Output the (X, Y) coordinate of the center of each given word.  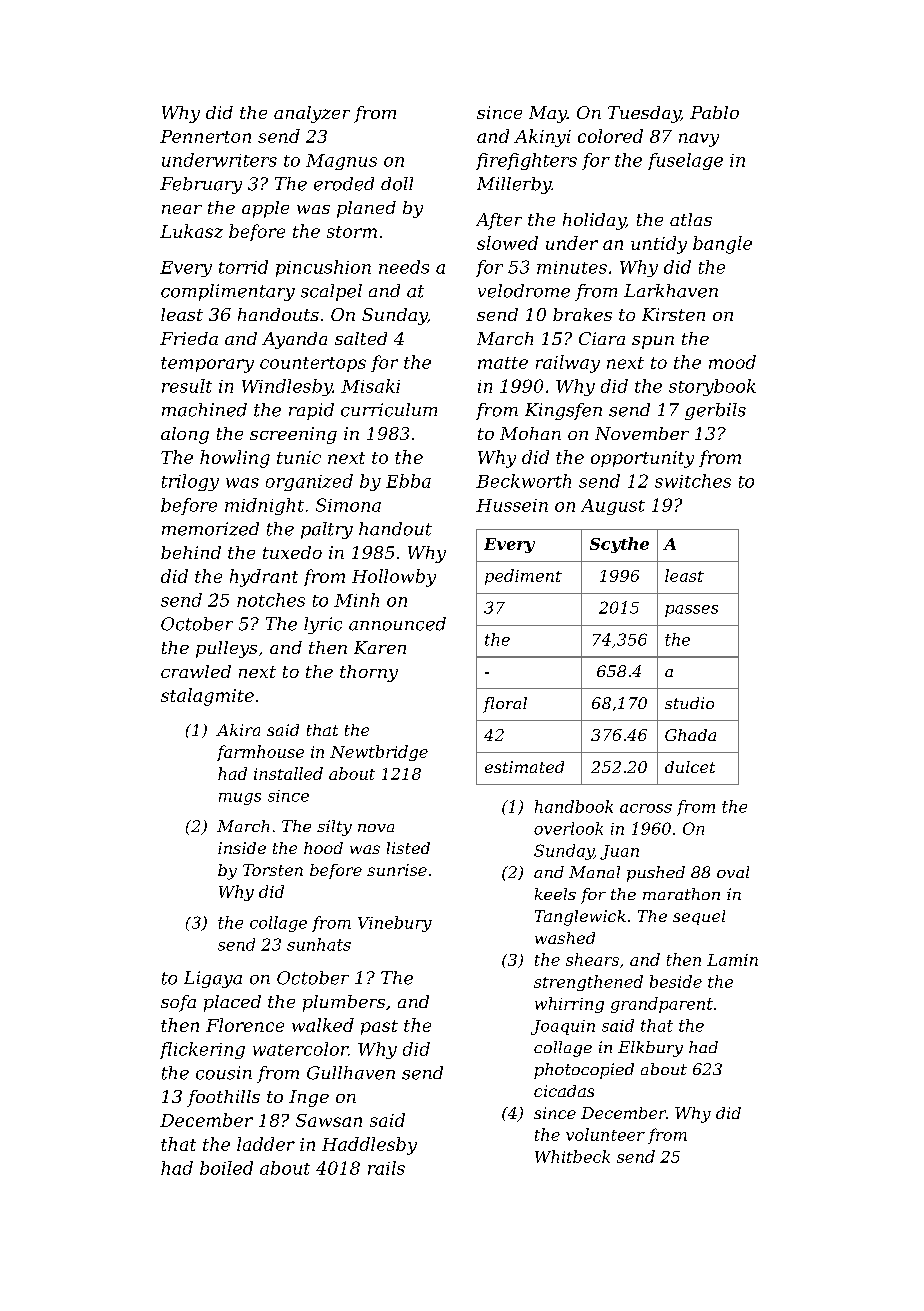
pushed (656, 874)
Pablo (714, 112)
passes (691, 611)
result (187, 386)
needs (404, 267)
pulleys (226, 649)
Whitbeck (572, 1156)
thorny (369, 673)
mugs (240, 799)
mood (732, 362)
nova (376, 828)
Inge (309, 1098)
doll (397, 184)
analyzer (312, 114)
